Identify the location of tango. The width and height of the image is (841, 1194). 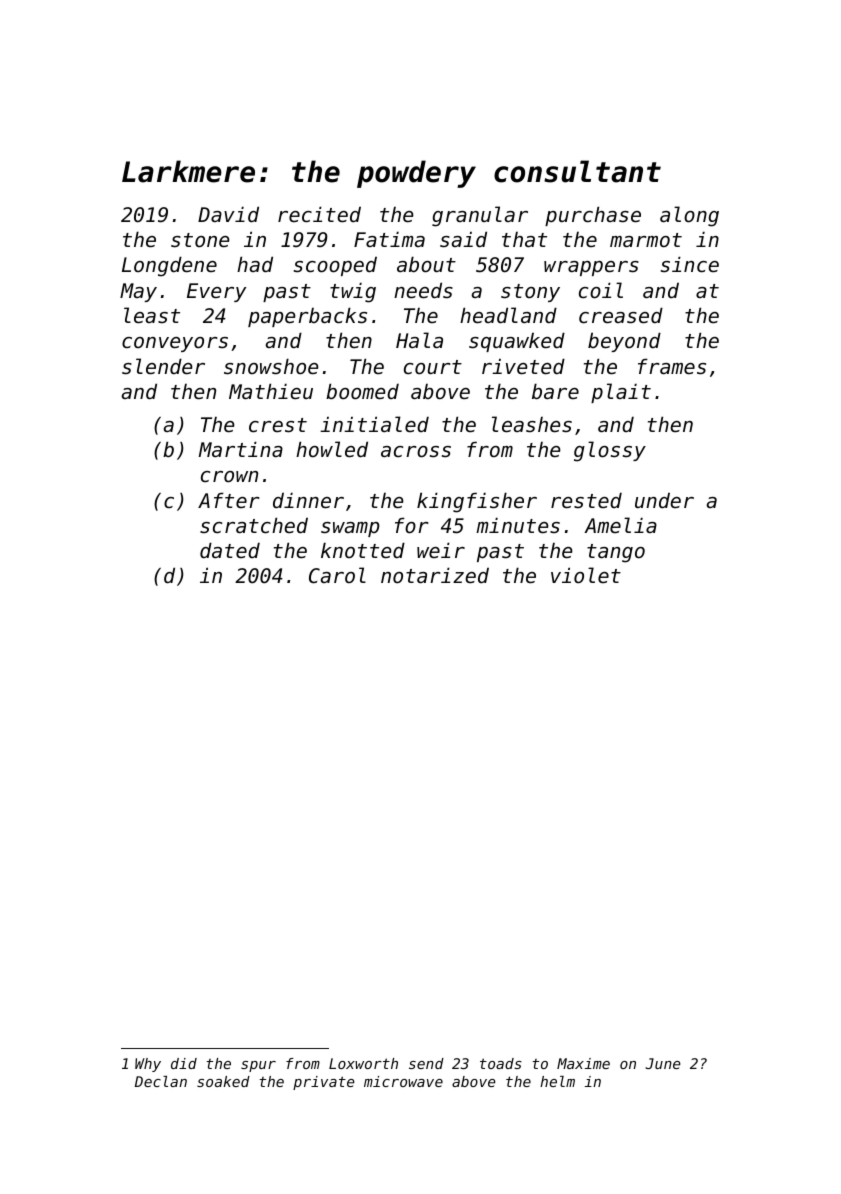
(616, 553).
